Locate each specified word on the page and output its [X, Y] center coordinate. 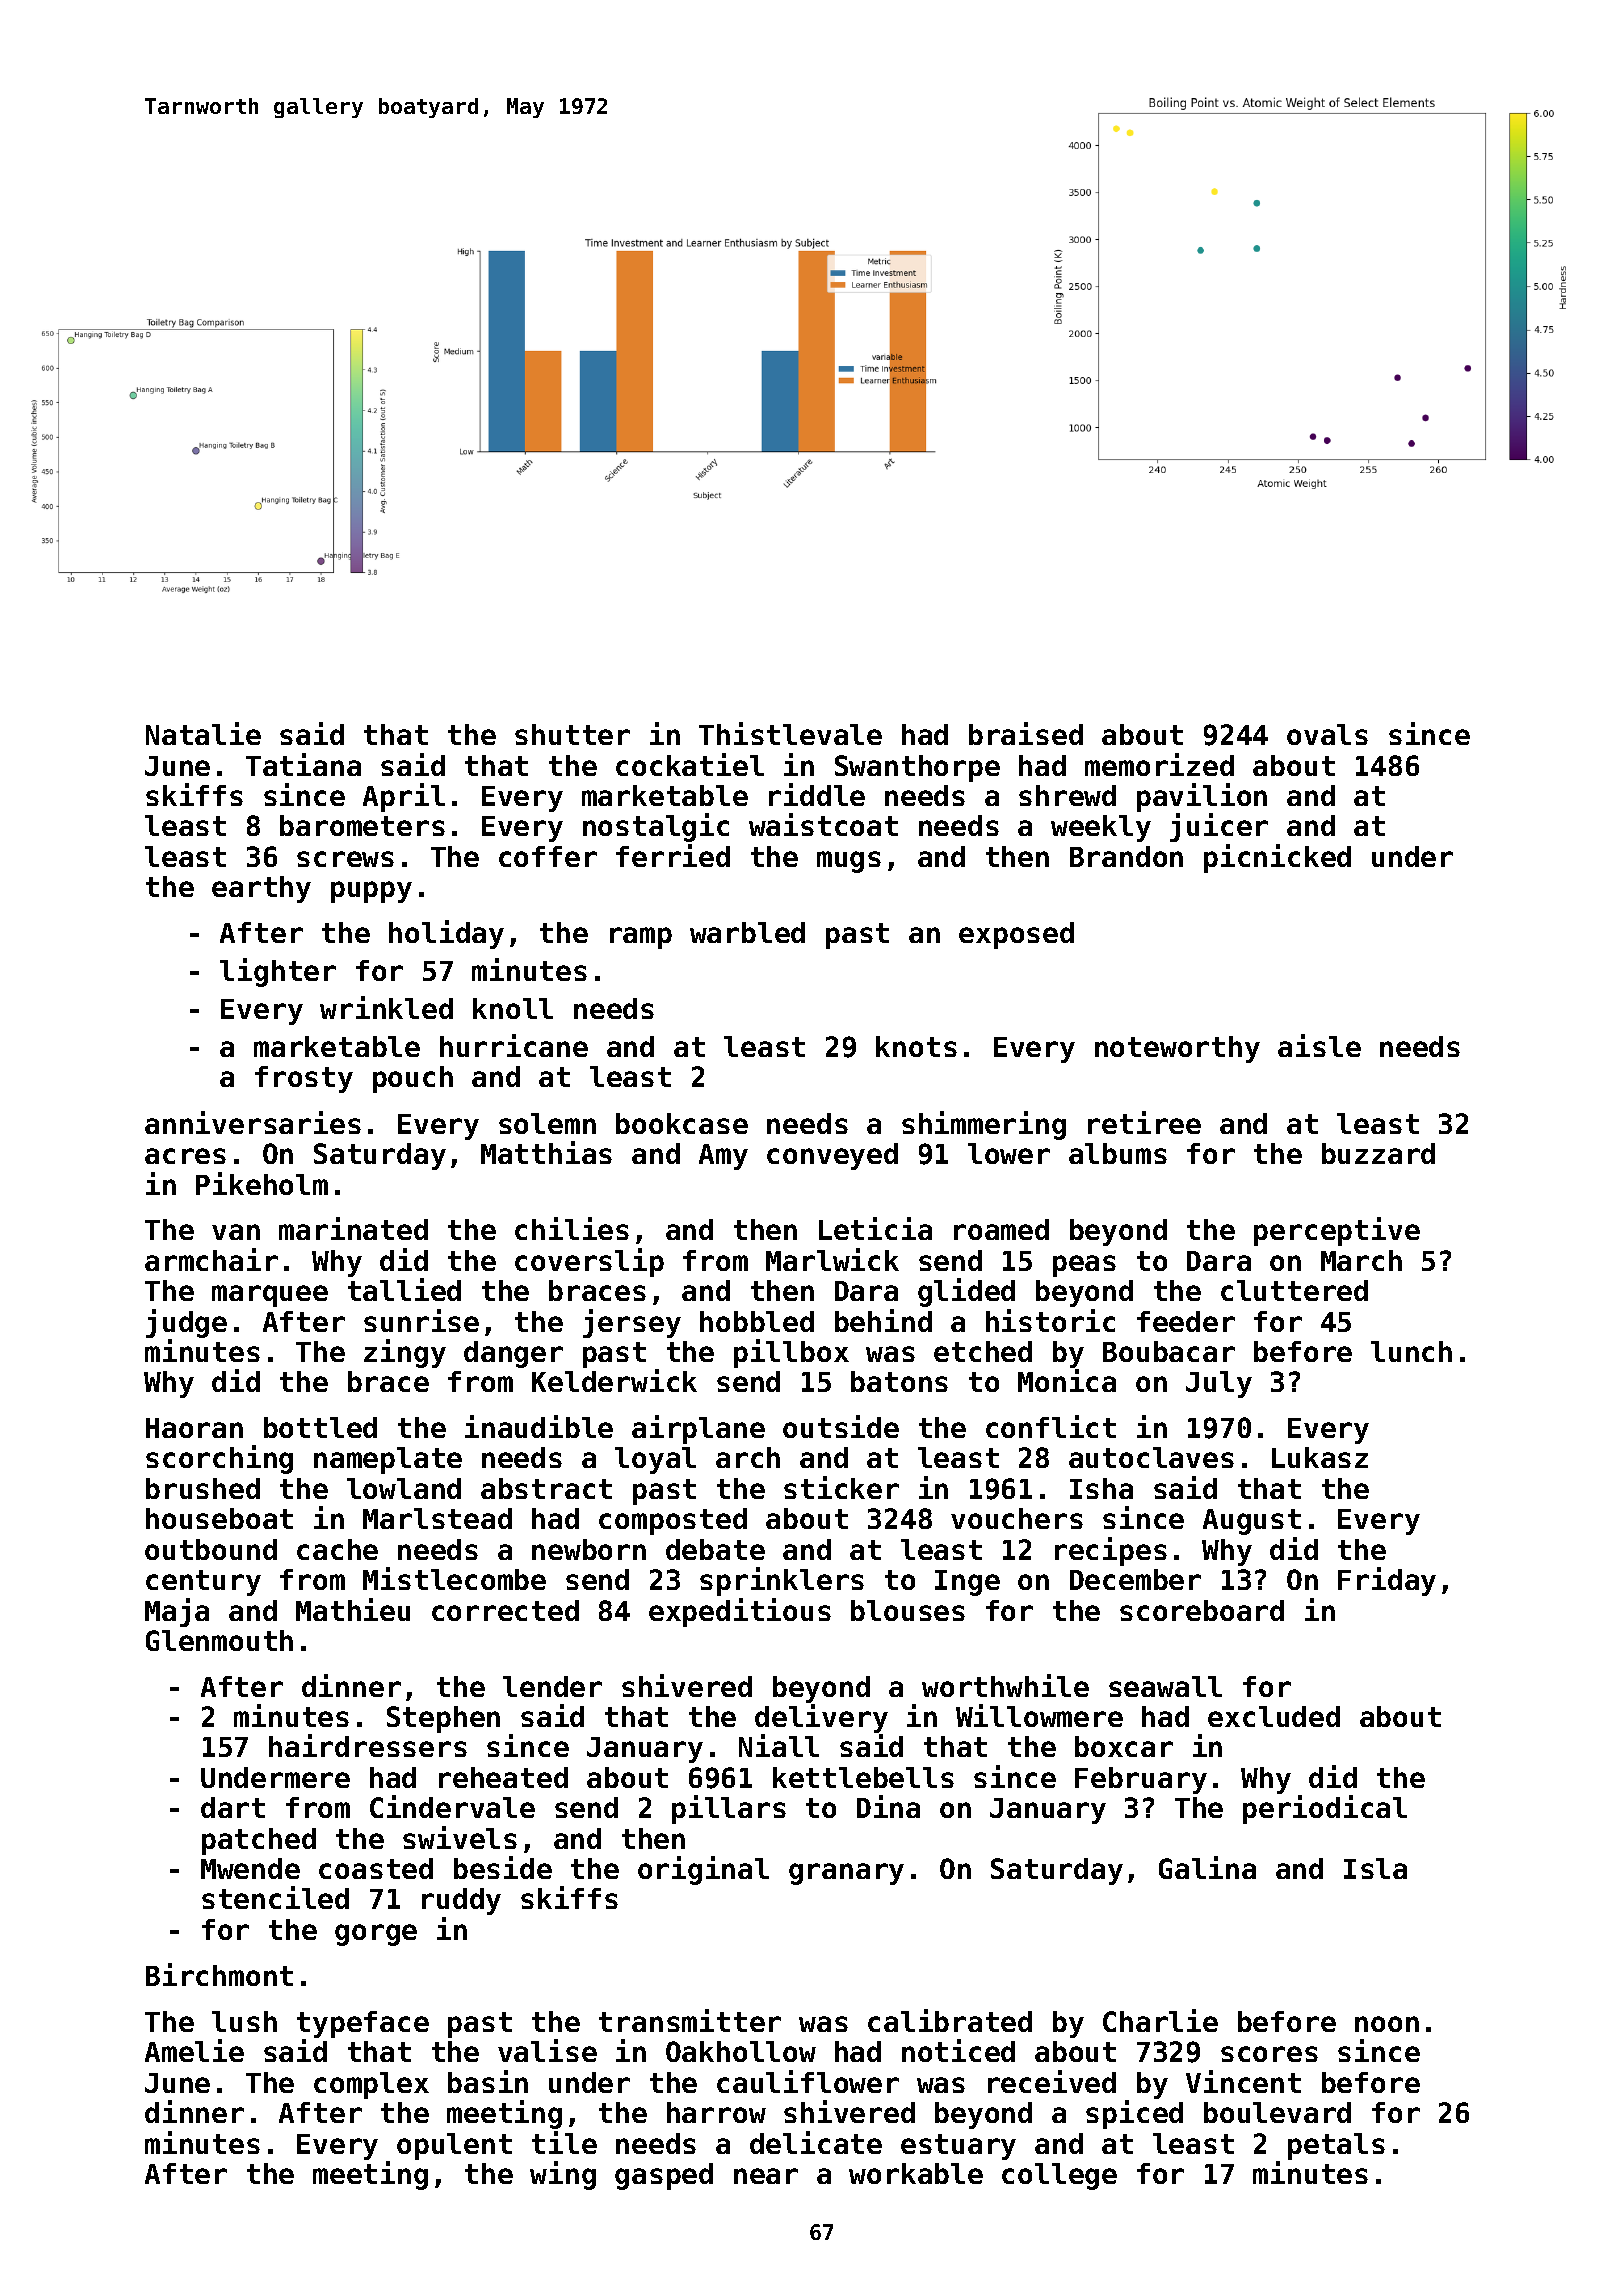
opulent [454, 2146]
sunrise [421, 1320]
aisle [1319, 1045]
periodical [1325, 1809]
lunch [1411, 1351]
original [703, 1870]
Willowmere [1039, 1715]
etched [983, 1351]
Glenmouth [219, 1640]
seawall [1165, 1686]
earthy [261, 889]
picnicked [1277, 858]
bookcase [682, 1123]
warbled [747, 932]
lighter [278, 972]
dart [233, 1807]
